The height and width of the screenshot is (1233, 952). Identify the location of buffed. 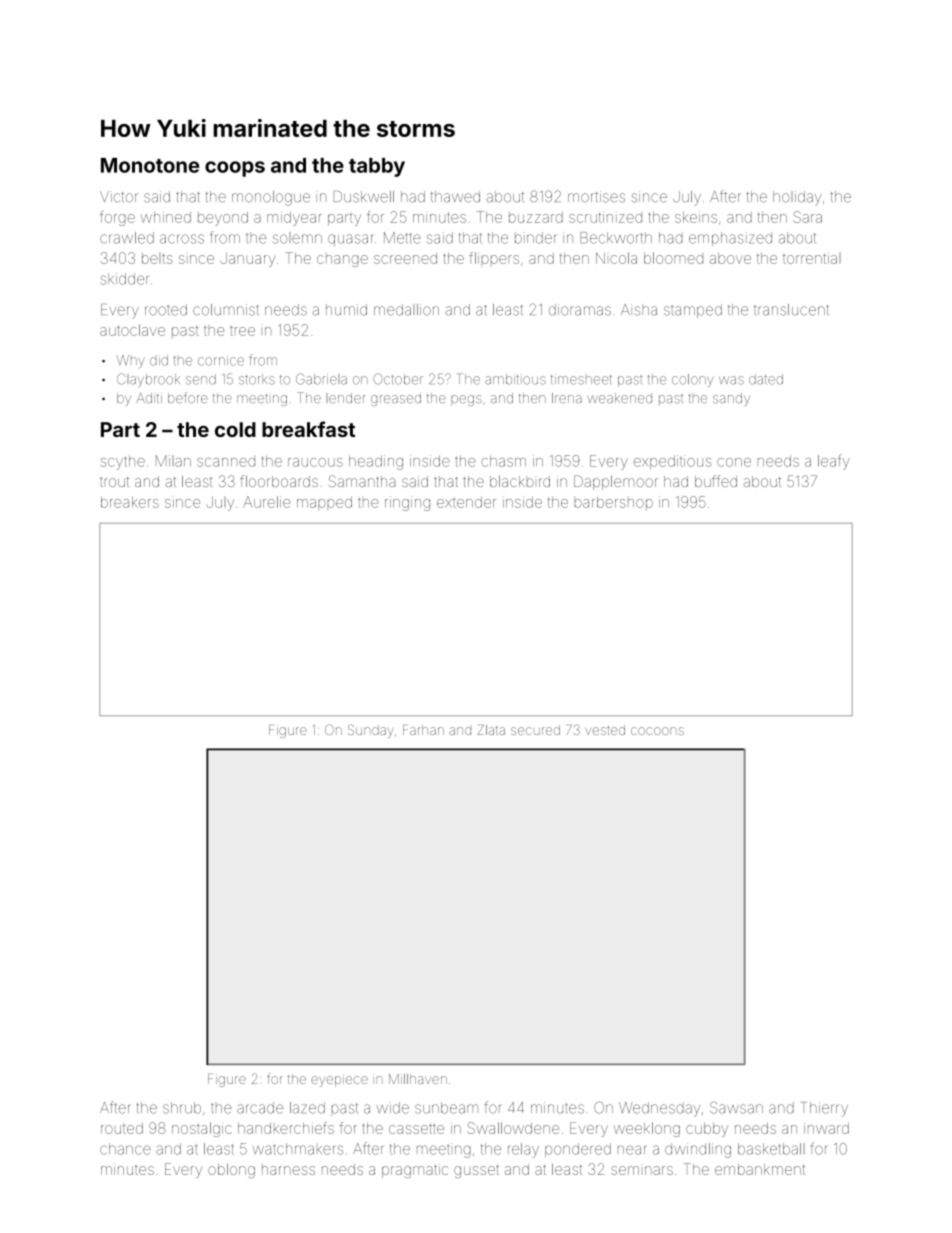
(716, 481).
